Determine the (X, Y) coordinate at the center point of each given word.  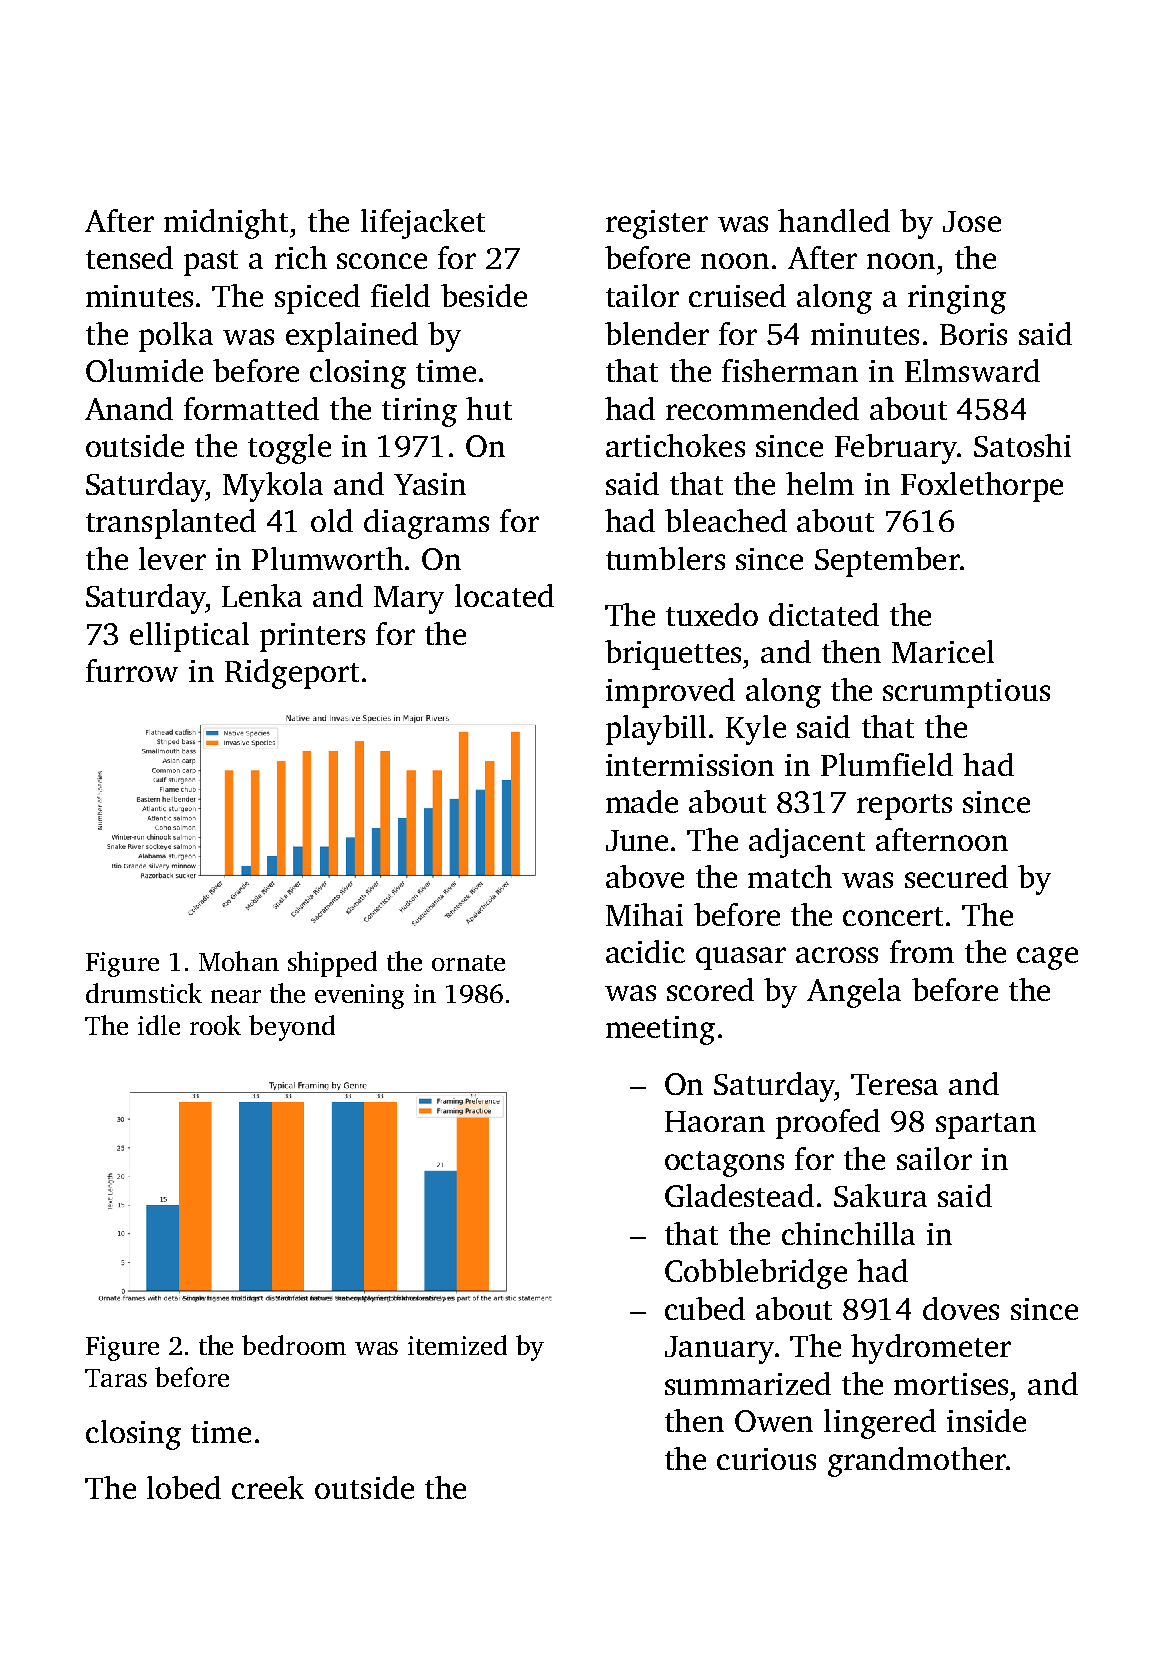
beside (484, 295)
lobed (184, 1487)
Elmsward (972, 370)
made (642, 801)
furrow (132, 670)
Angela (854, 993)
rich (301, 257)
